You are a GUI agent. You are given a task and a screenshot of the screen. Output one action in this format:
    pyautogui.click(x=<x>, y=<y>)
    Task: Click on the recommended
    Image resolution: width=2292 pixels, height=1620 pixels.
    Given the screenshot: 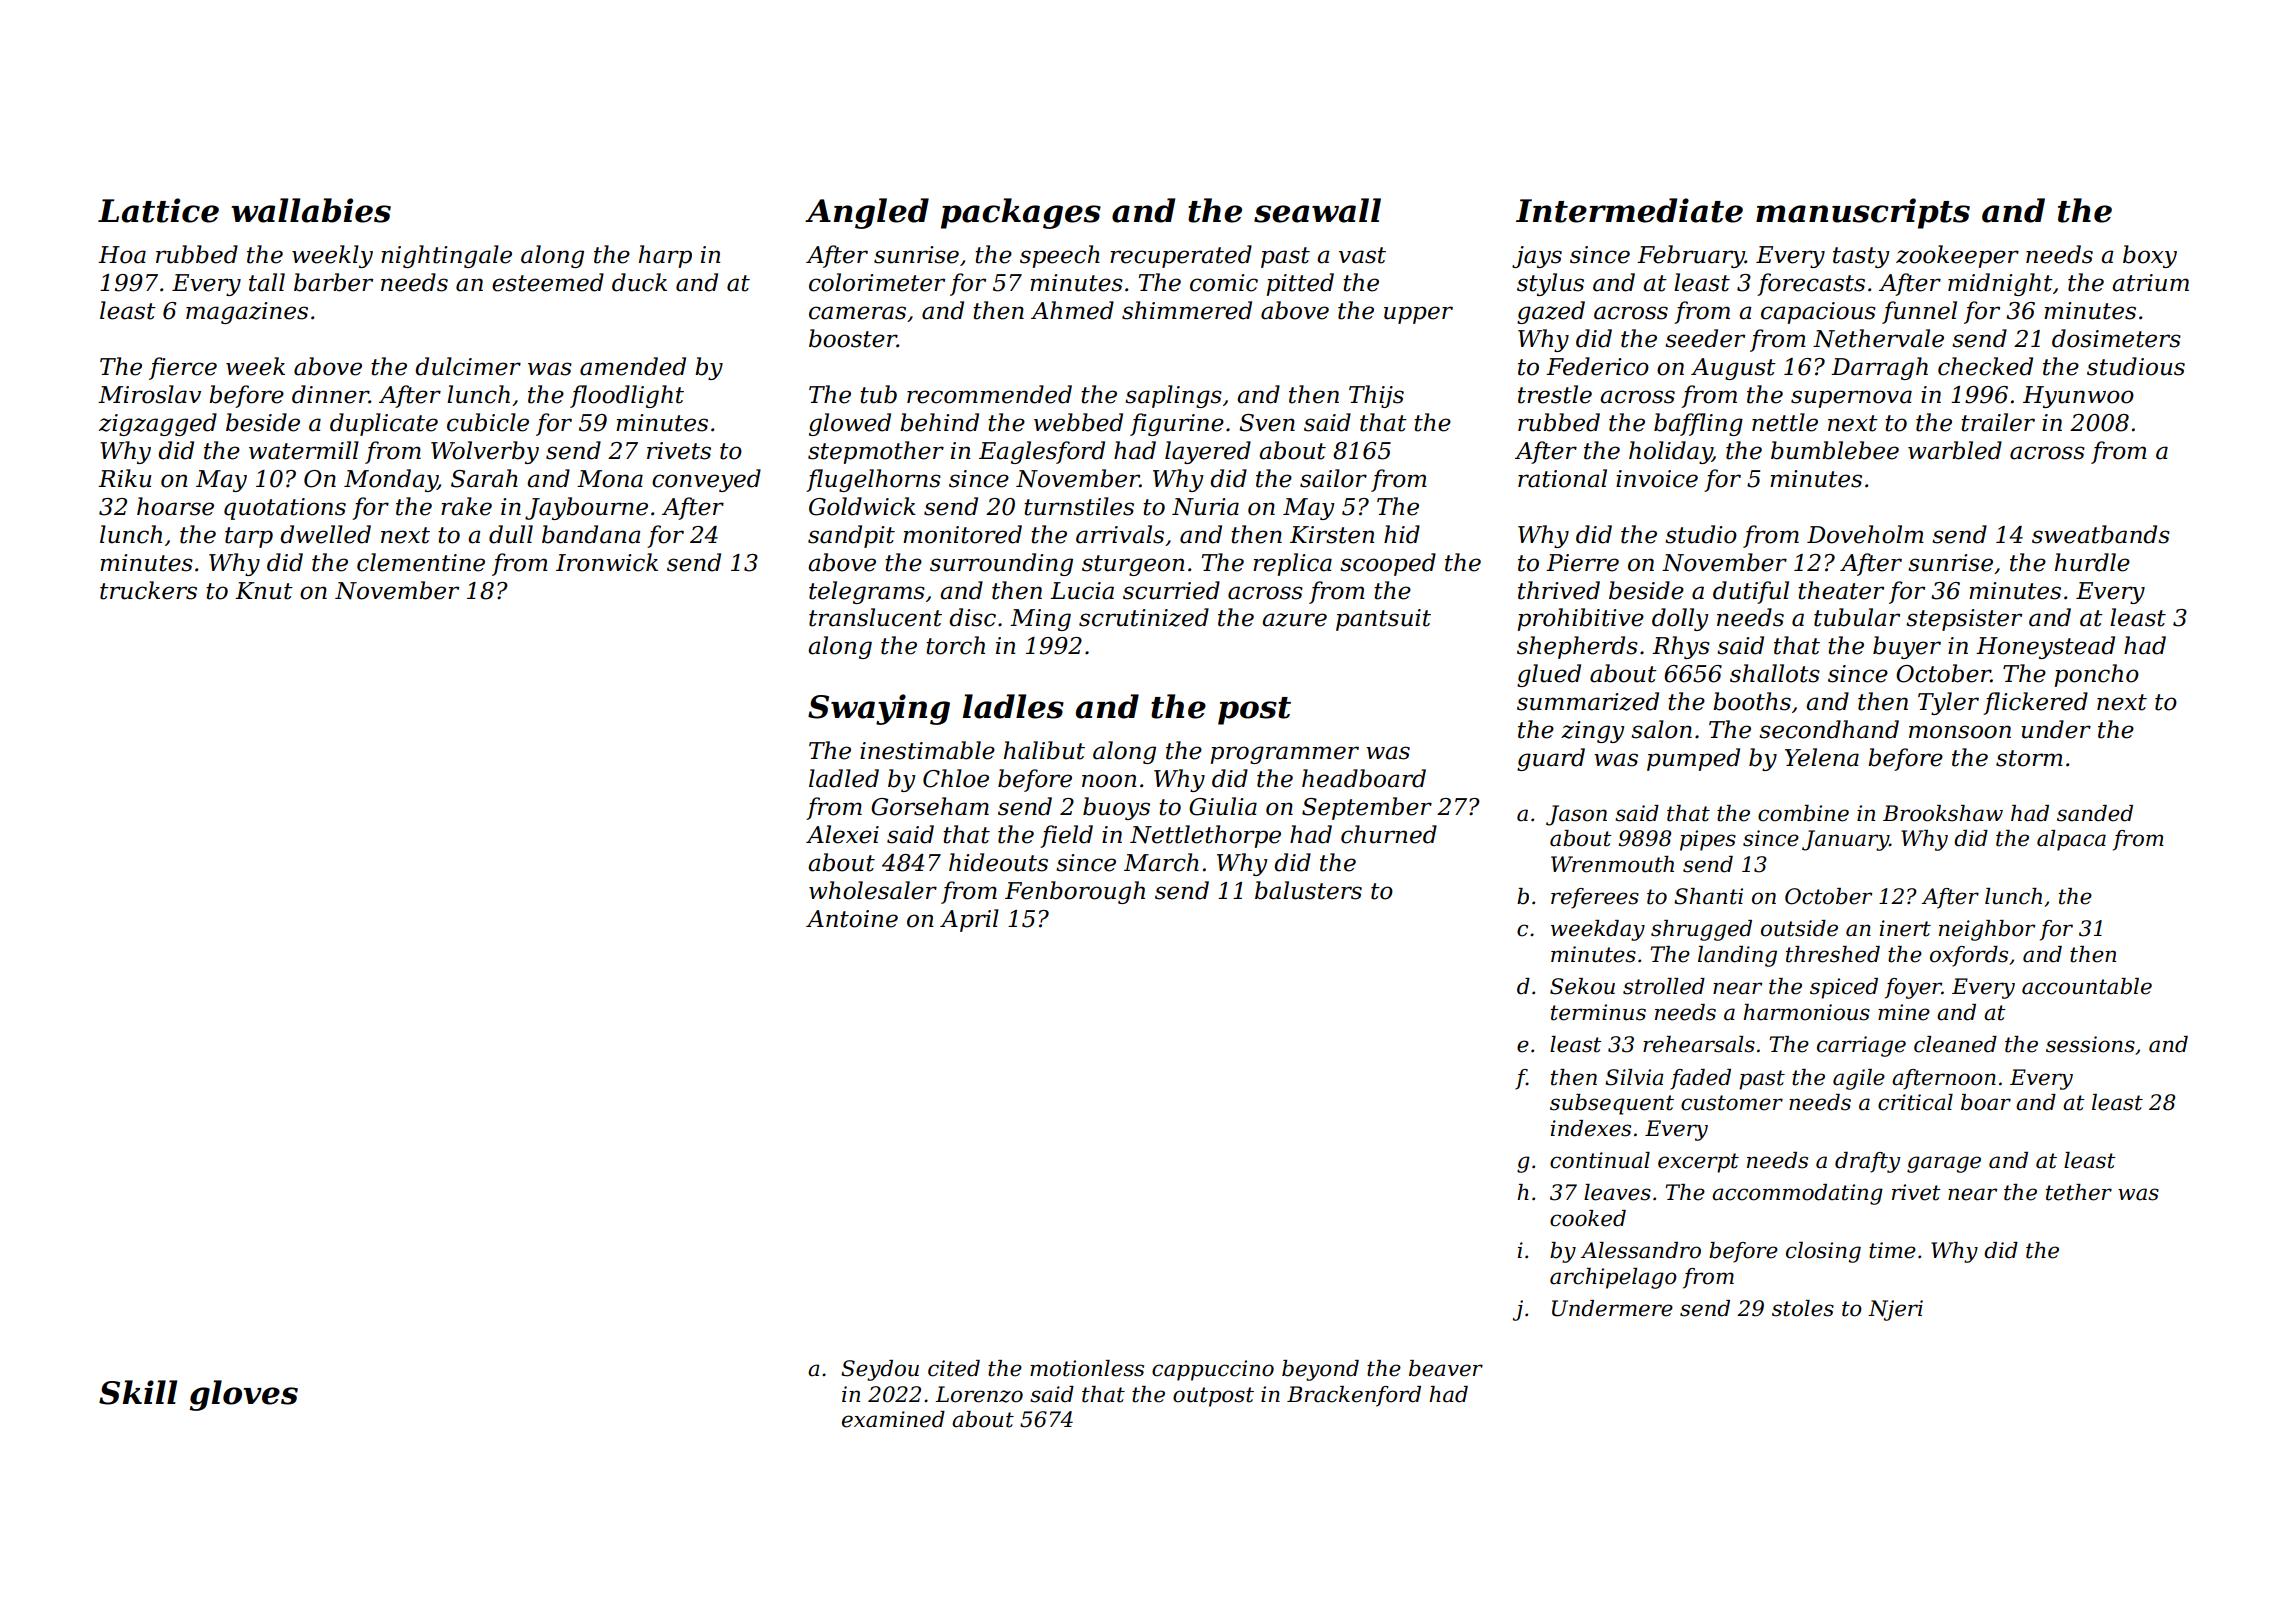 What is the action you would take?
    pyautogui.click(x=989, y=394)
